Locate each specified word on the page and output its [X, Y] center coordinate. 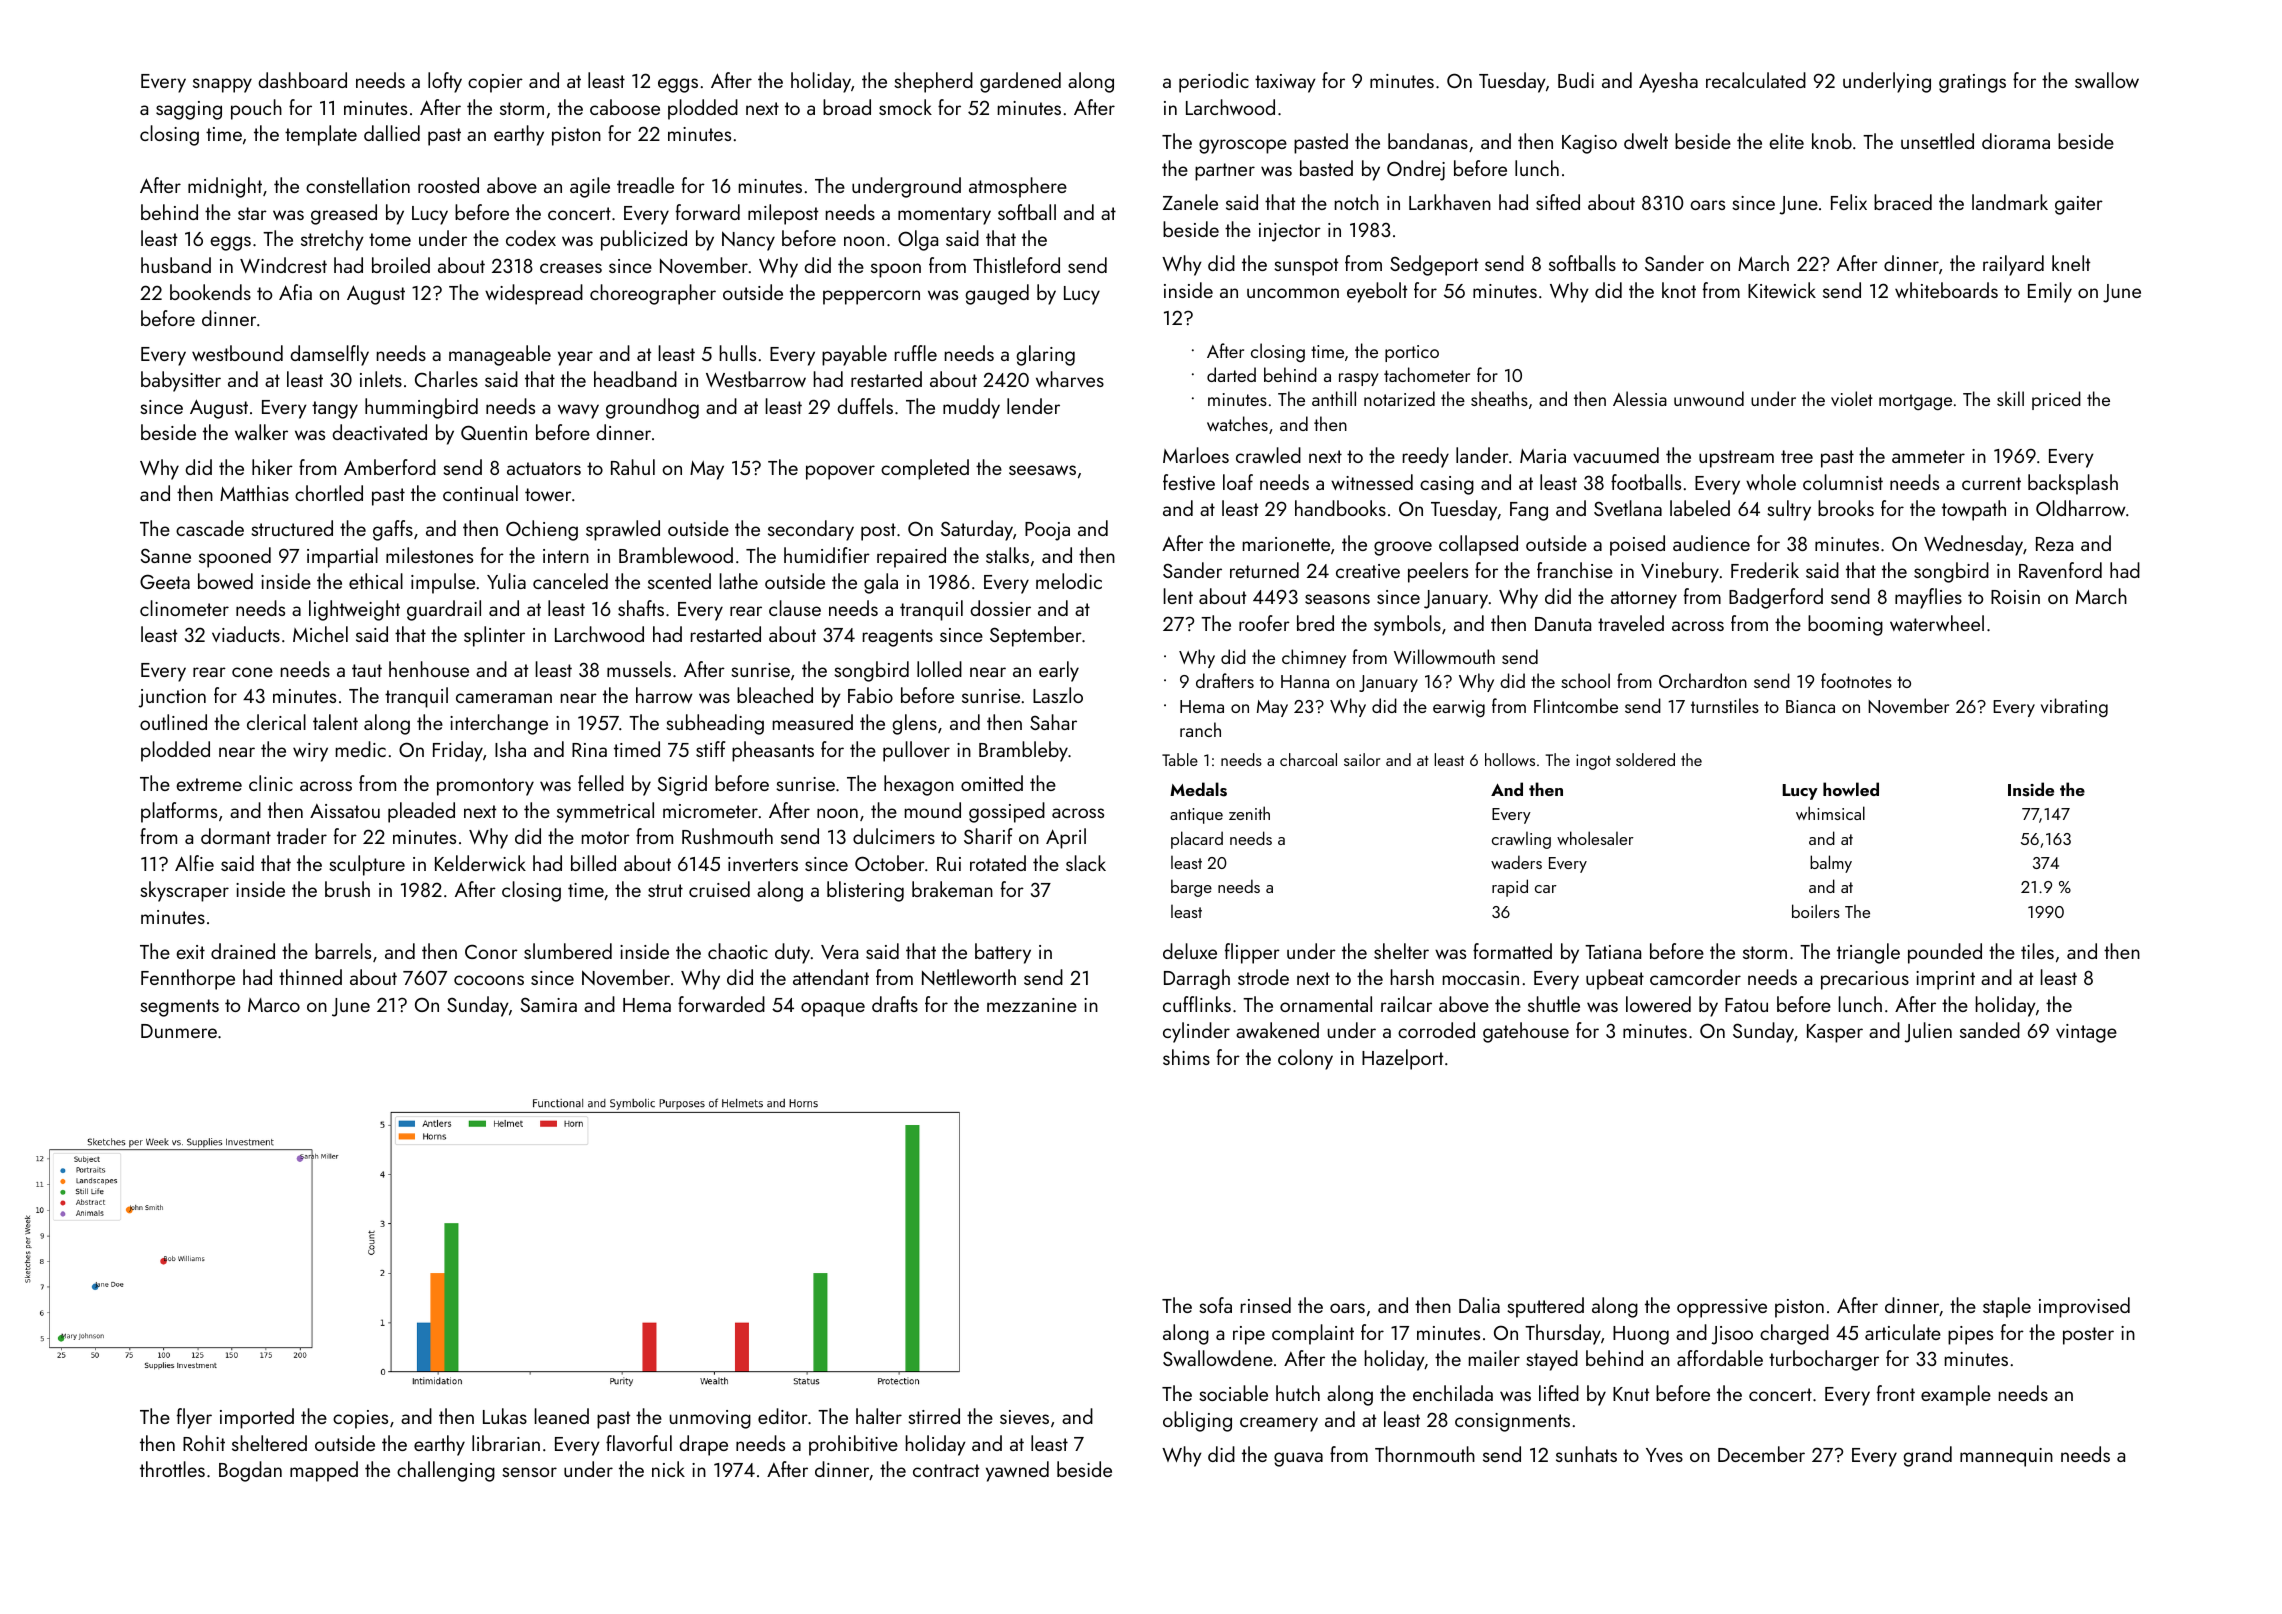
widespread [534, 294]
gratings [1972, 83]
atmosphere [1018, 187]
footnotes [1856, 680]
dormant [236, 836]
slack [1086, 863]
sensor [529, 1472]
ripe [1249, 1335]
